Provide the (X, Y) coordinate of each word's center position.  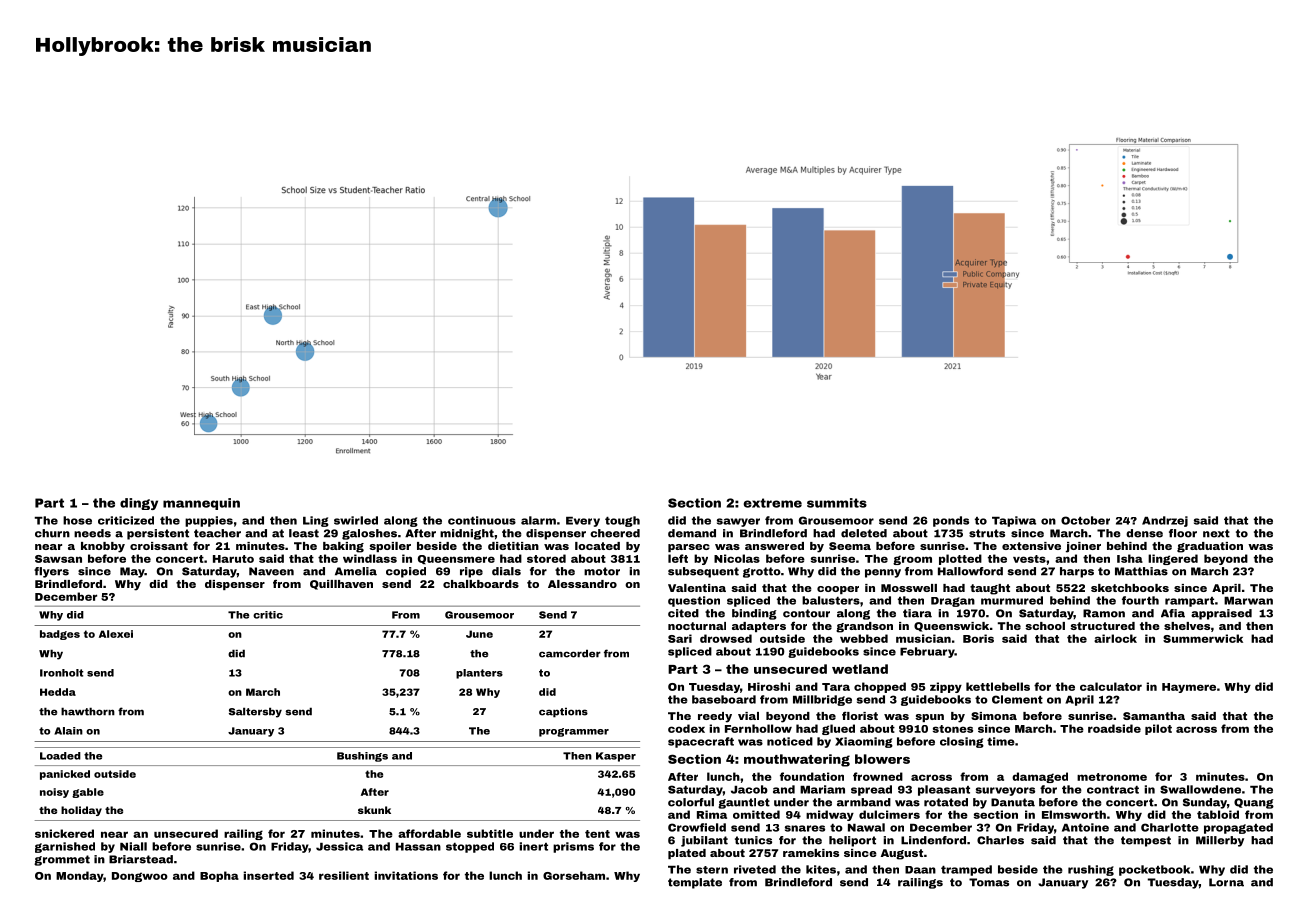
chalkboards (481, 584)
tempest (1146, 841)
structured (1102, 626)
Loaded (60, 756)
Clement (1017, 699)
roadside (1114, 728)
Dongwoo (140, 877)
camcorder (570, 653)
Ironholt (62, 673)
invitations (406, 875)
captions (563, 712)
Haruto (233, 559)
